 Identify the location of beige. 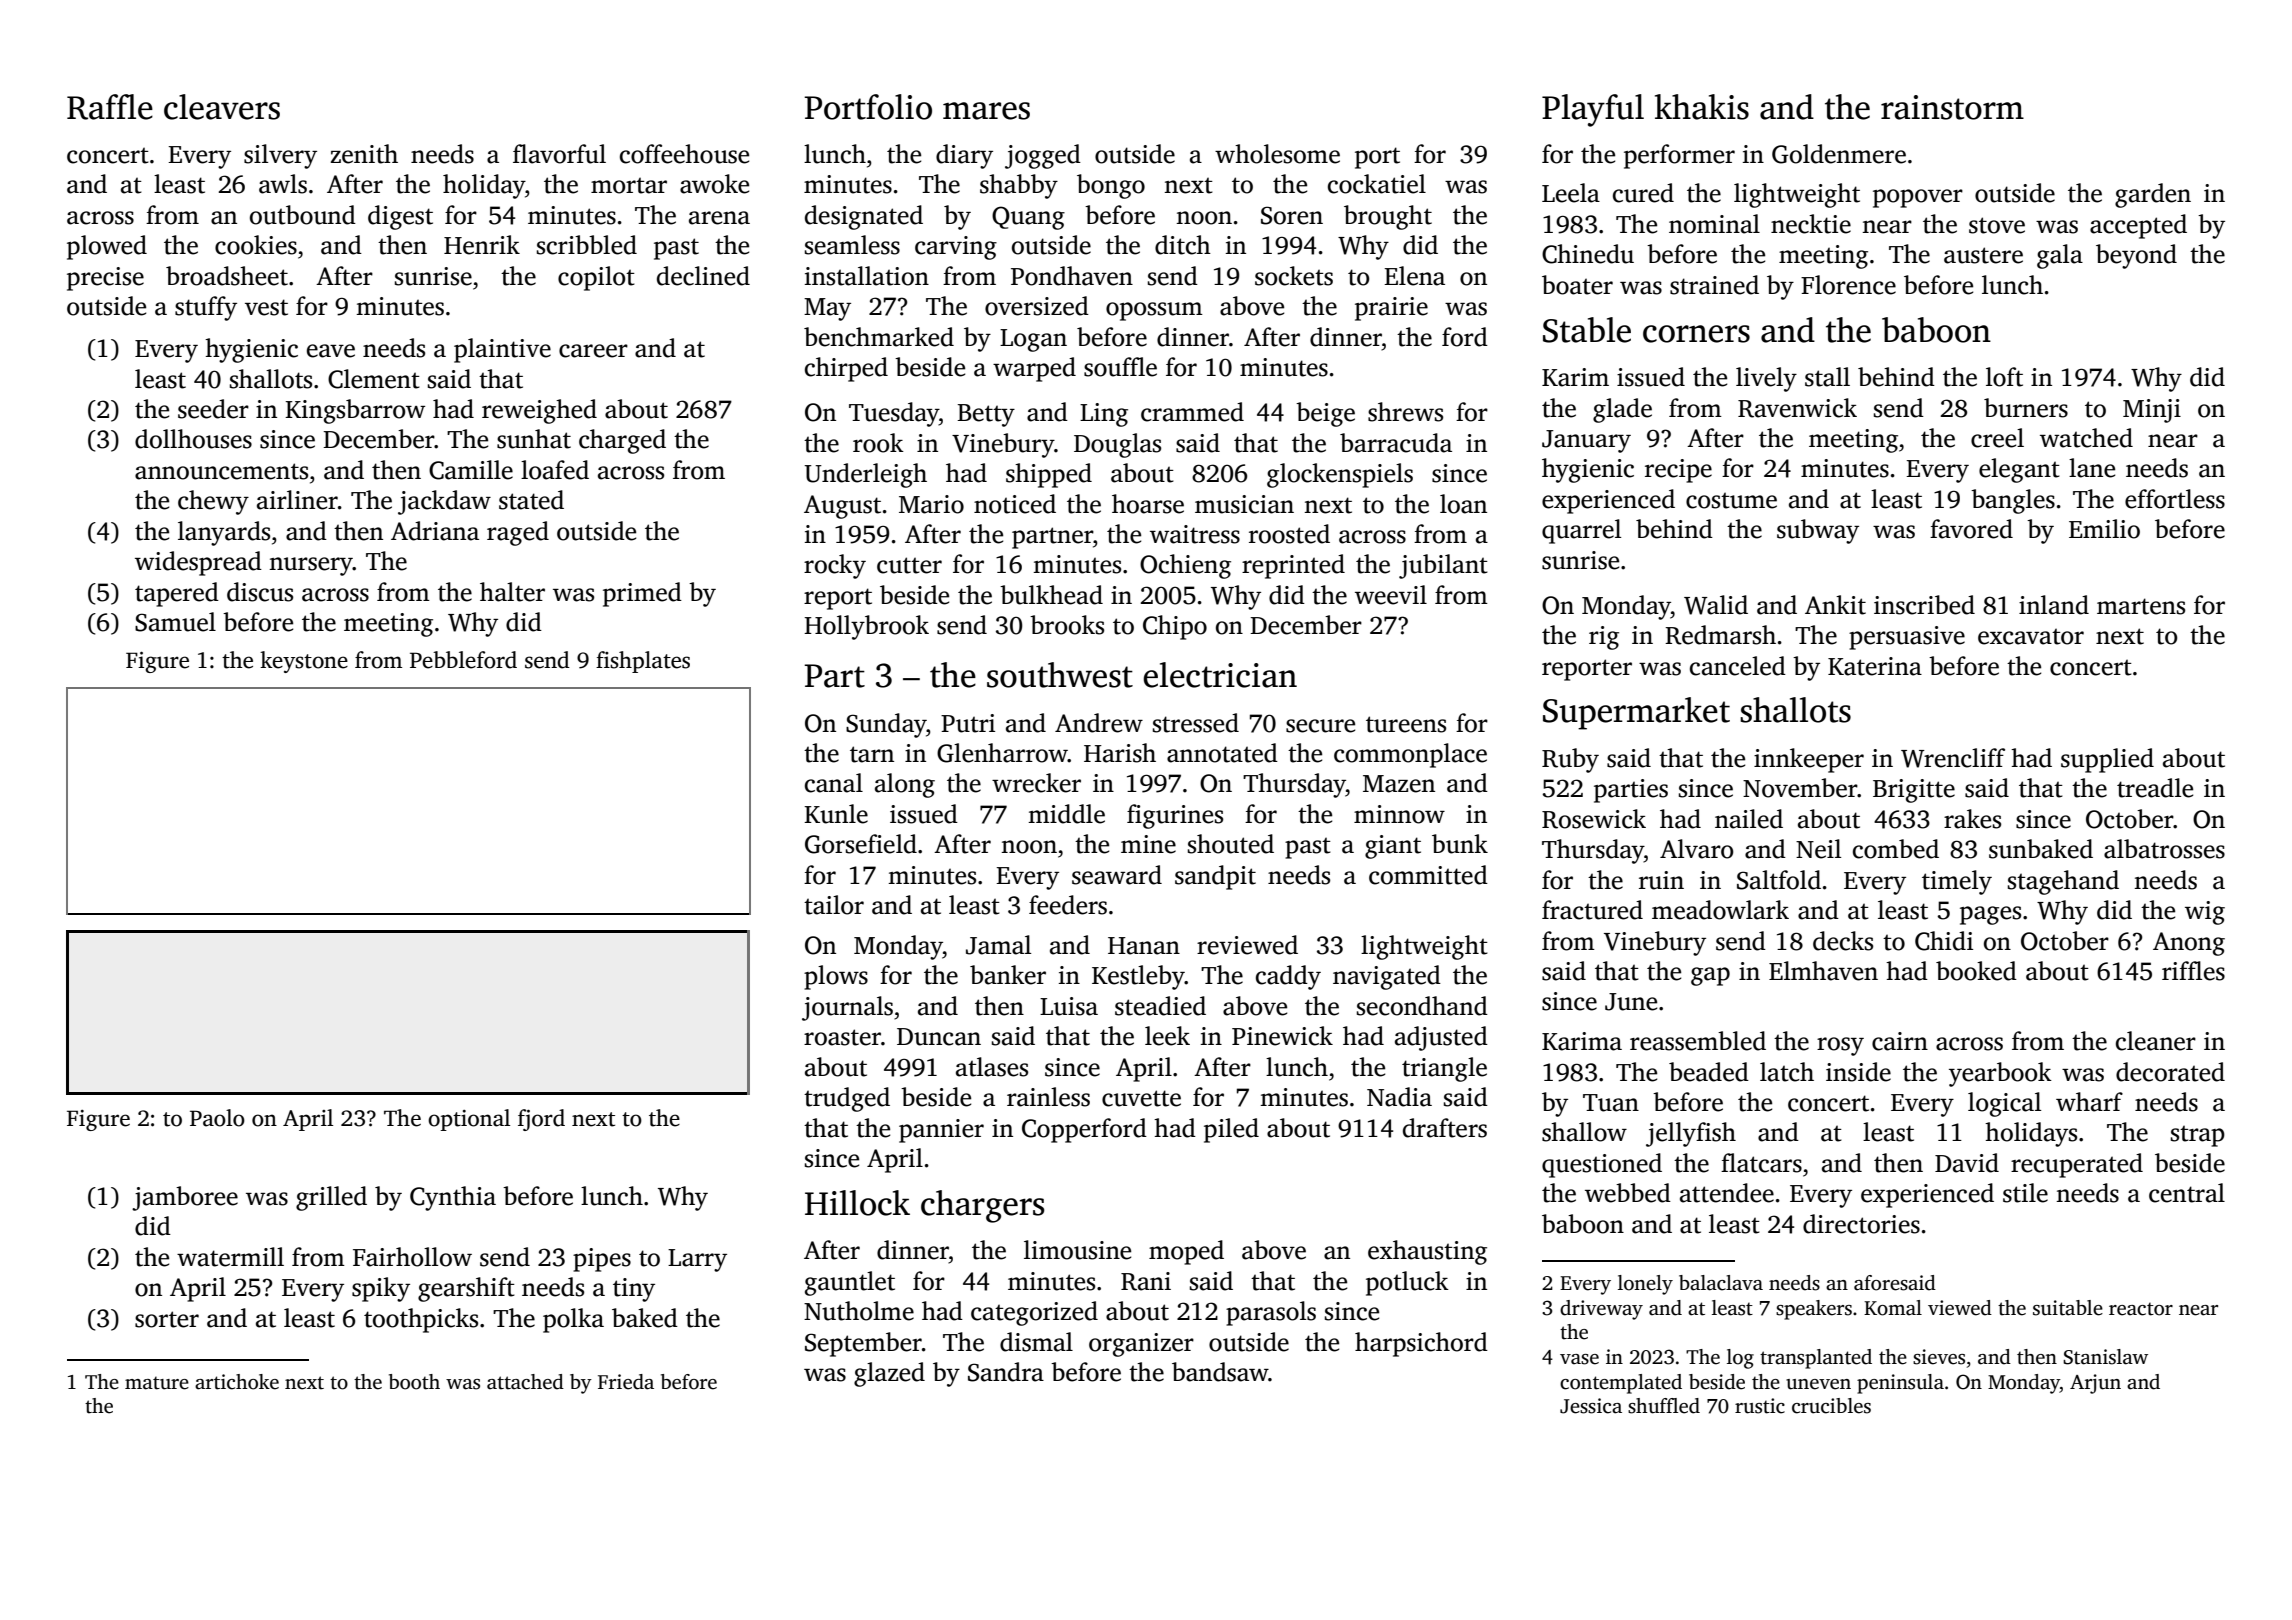
(1325, 414).
